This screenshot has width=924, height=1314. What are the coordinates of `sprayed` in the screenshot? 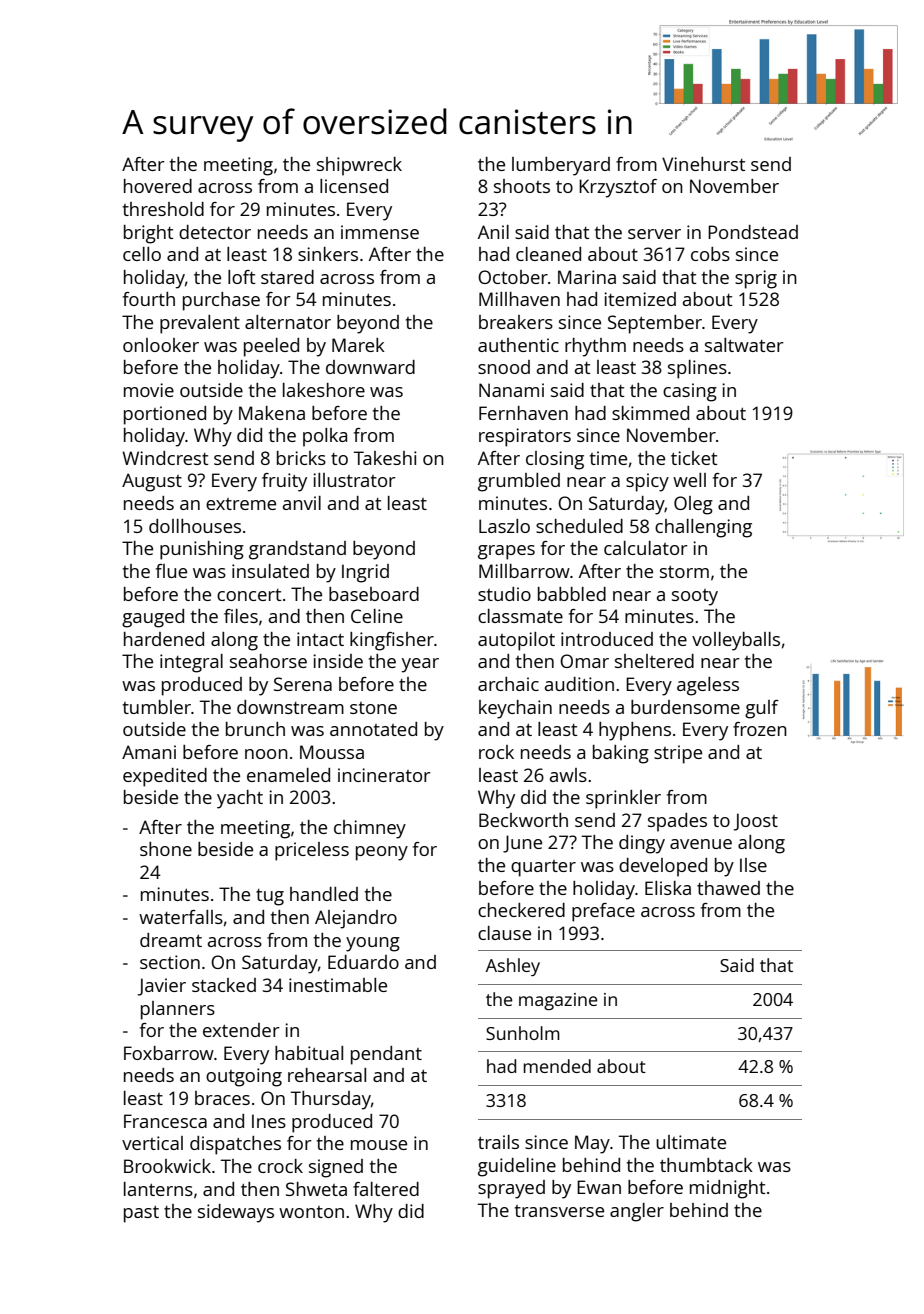 It's located at (511, 1189).
